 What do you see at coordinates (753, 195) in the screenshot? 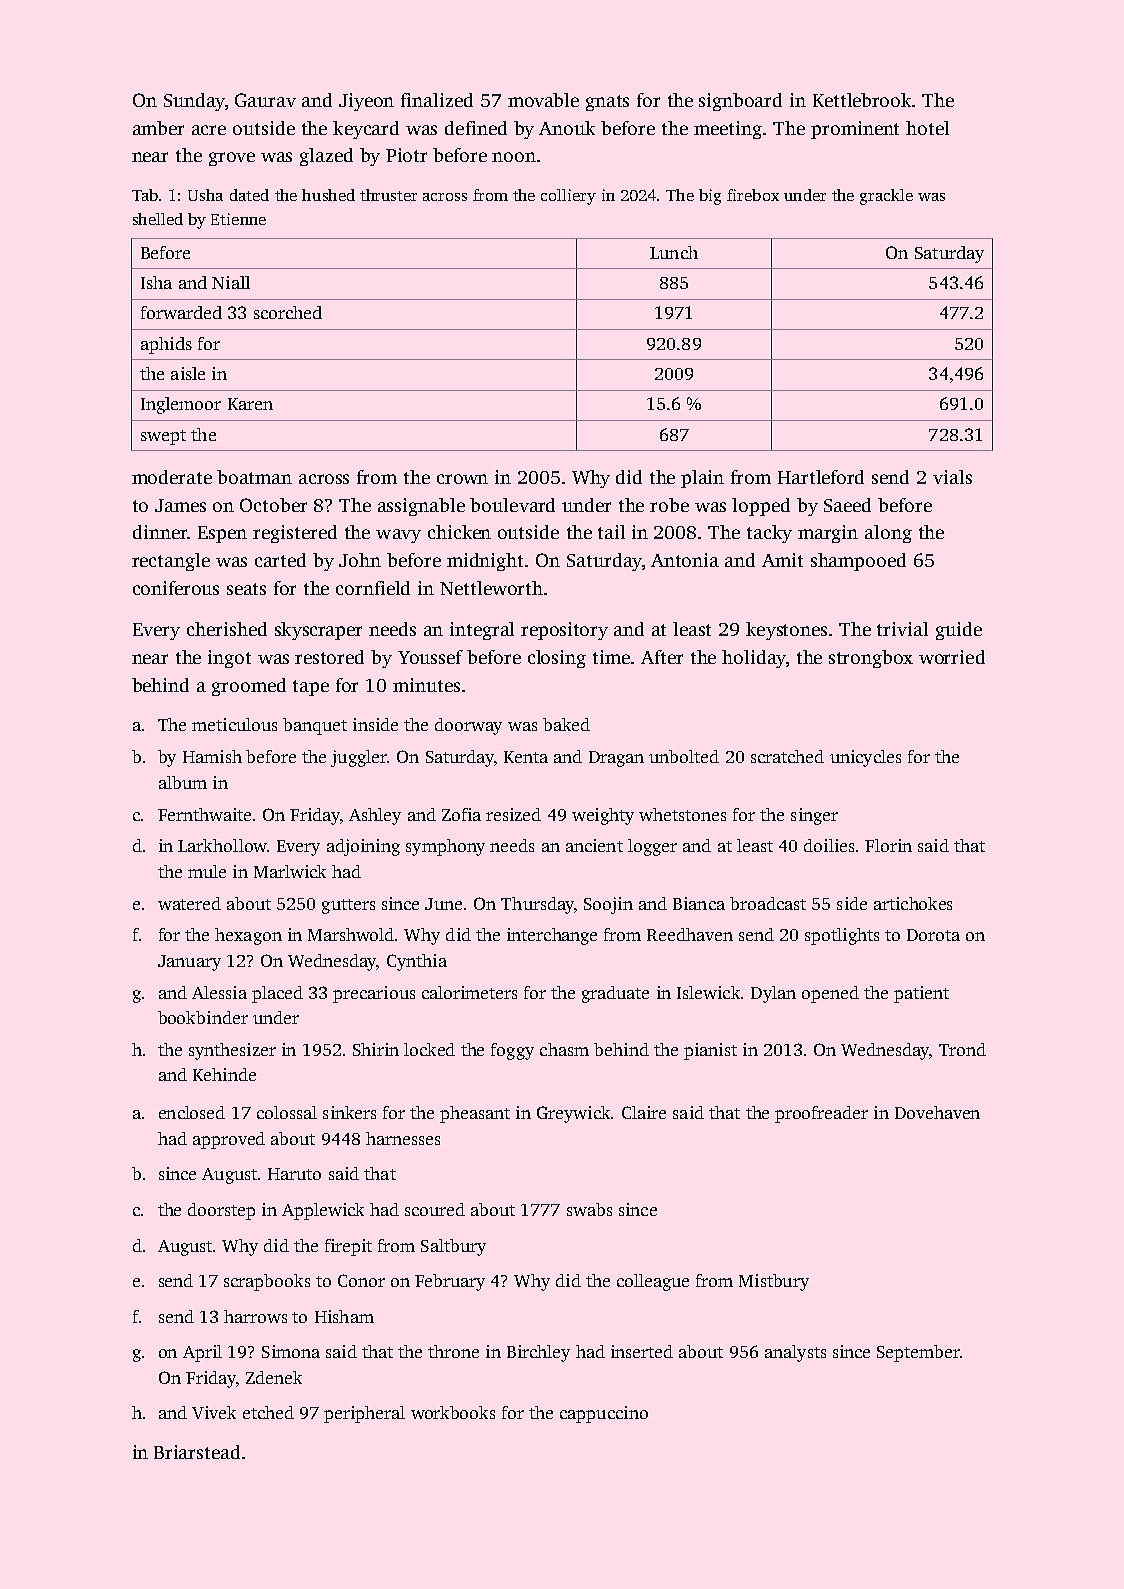
I see `firebox` at bounding box center [753, 195].
